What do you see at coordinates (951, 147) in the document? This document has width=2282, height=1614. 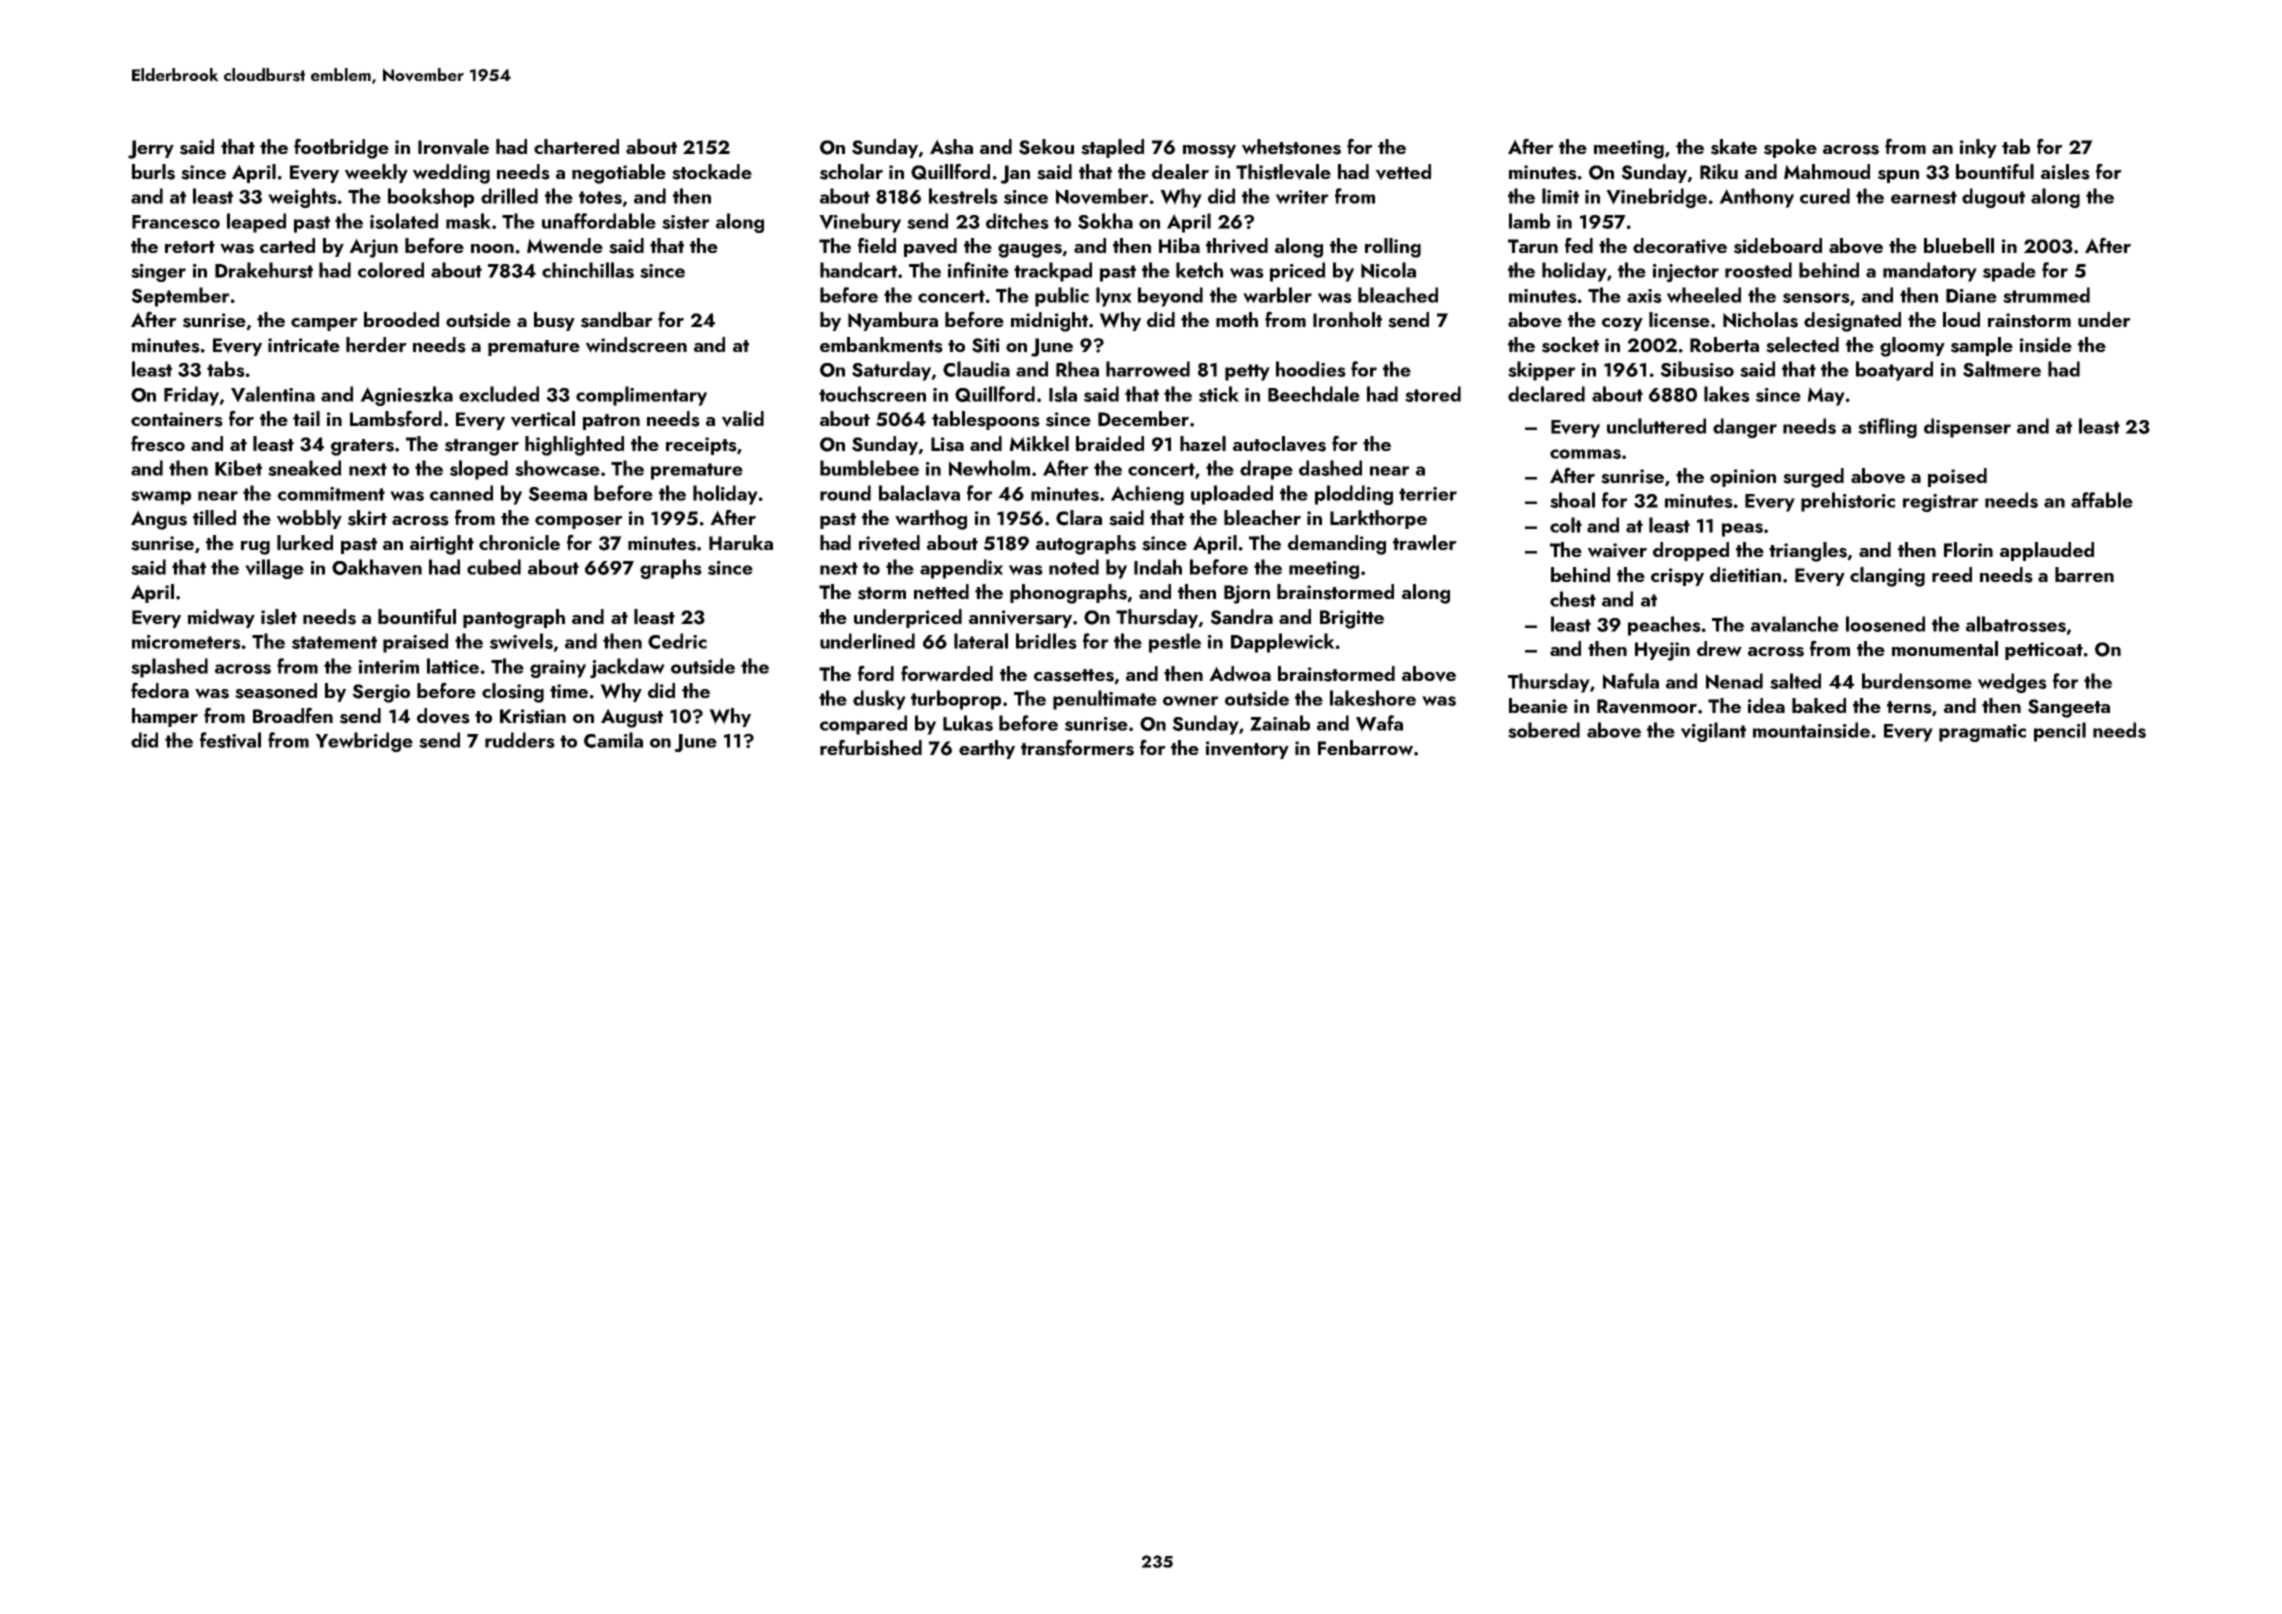 I see `Asha` at bounding box center [951, 147].
